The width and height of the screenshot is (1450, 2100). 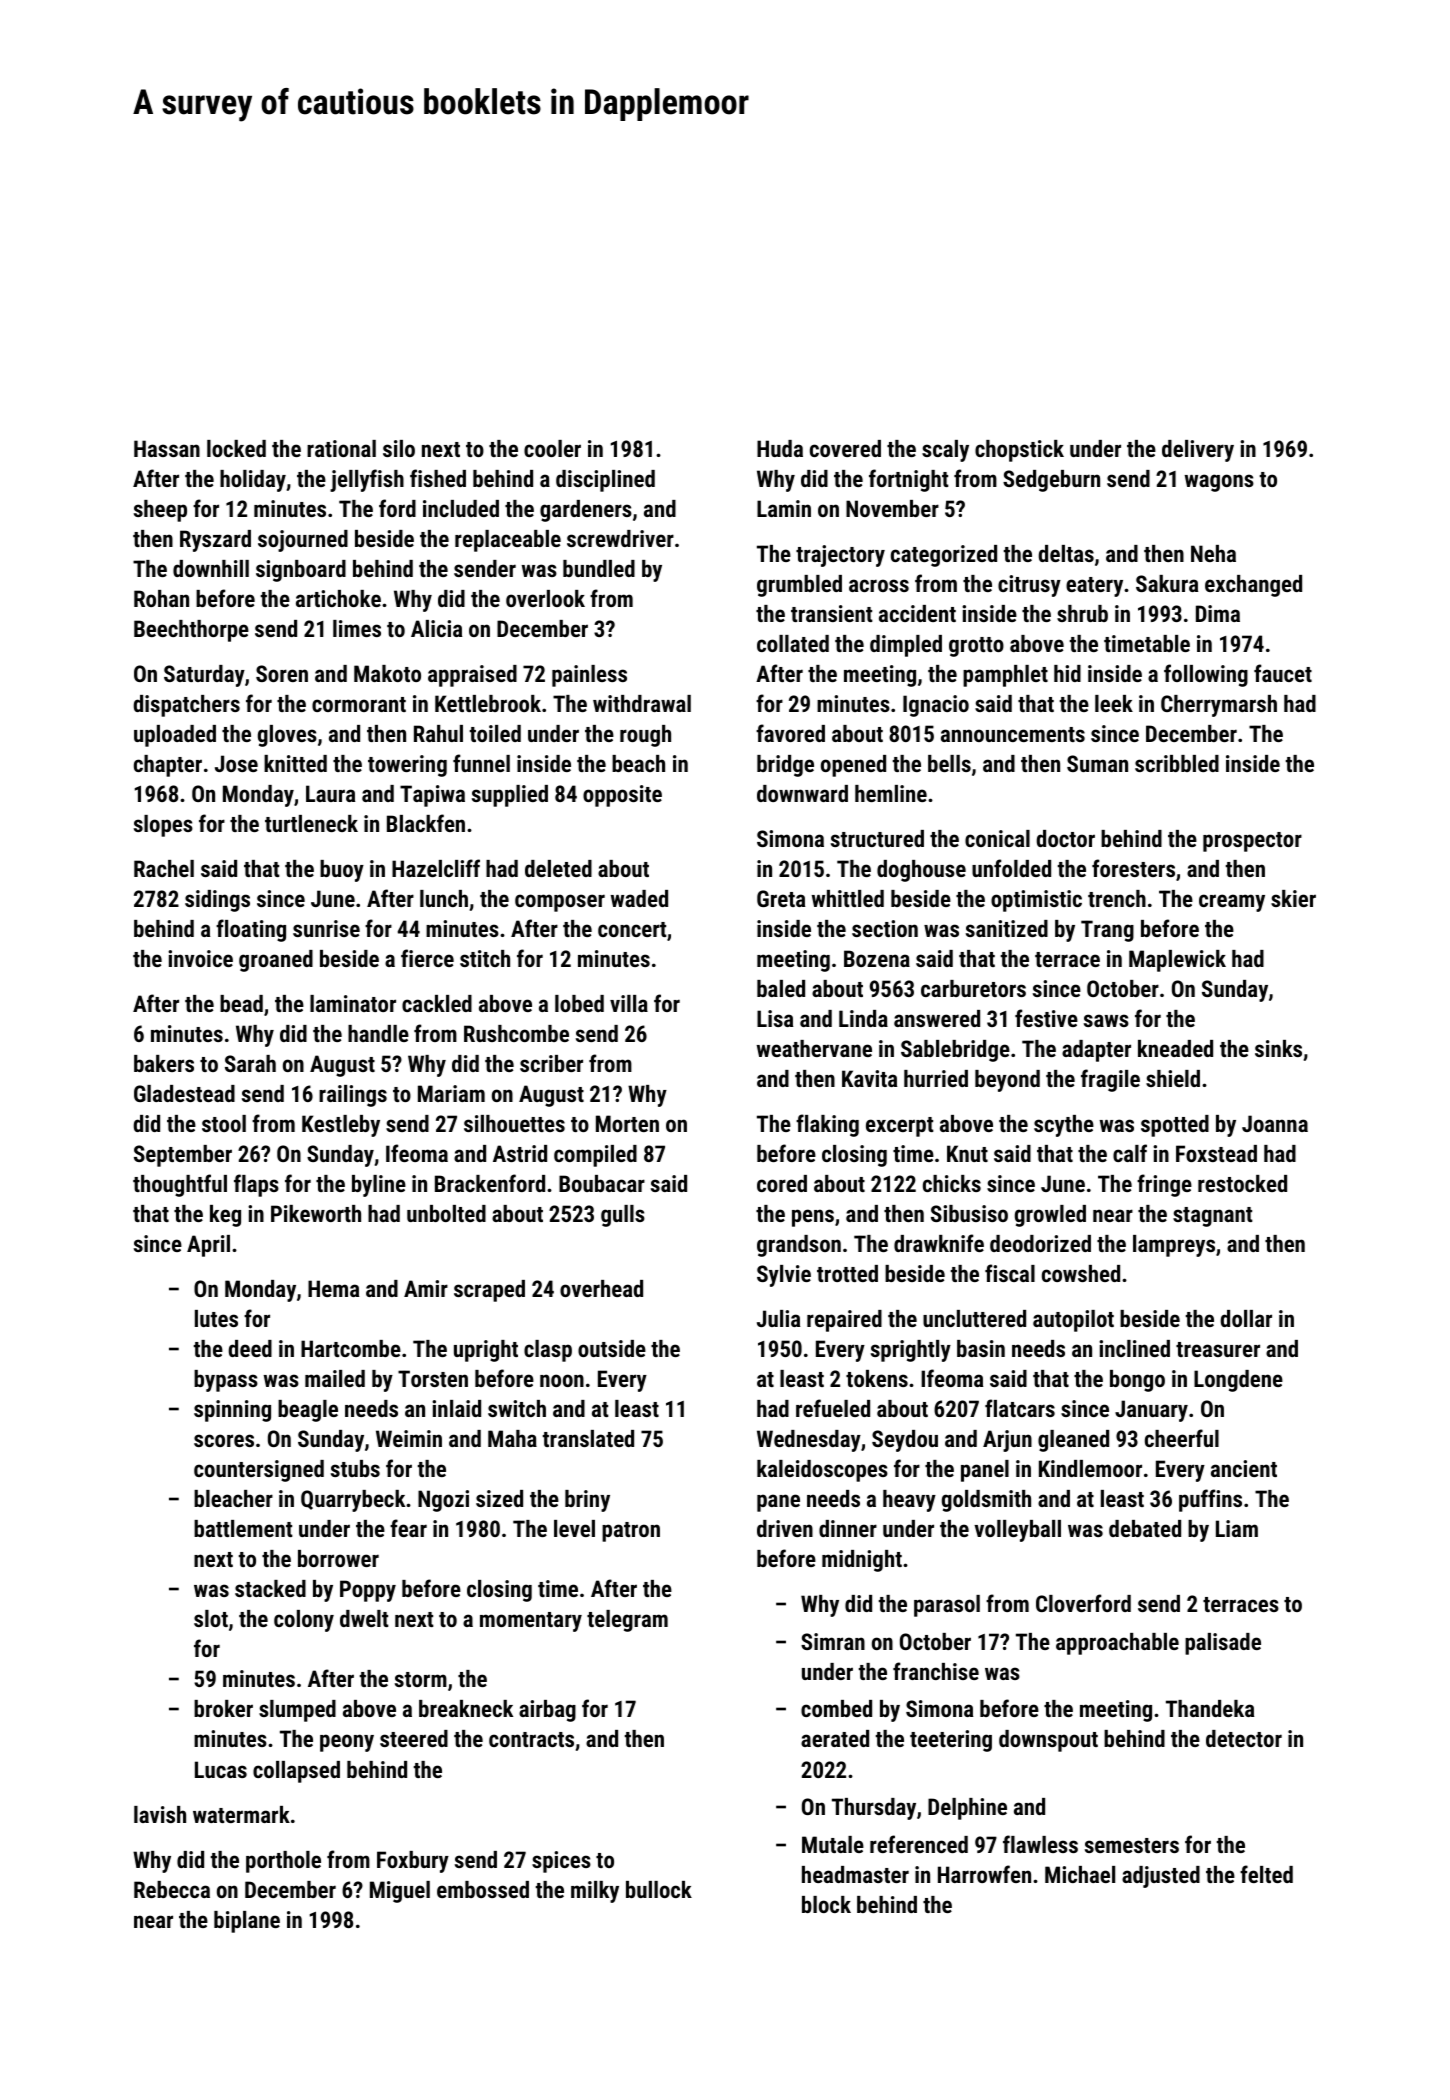 I want to click on withdrawal, so click(x=642, y=703).
